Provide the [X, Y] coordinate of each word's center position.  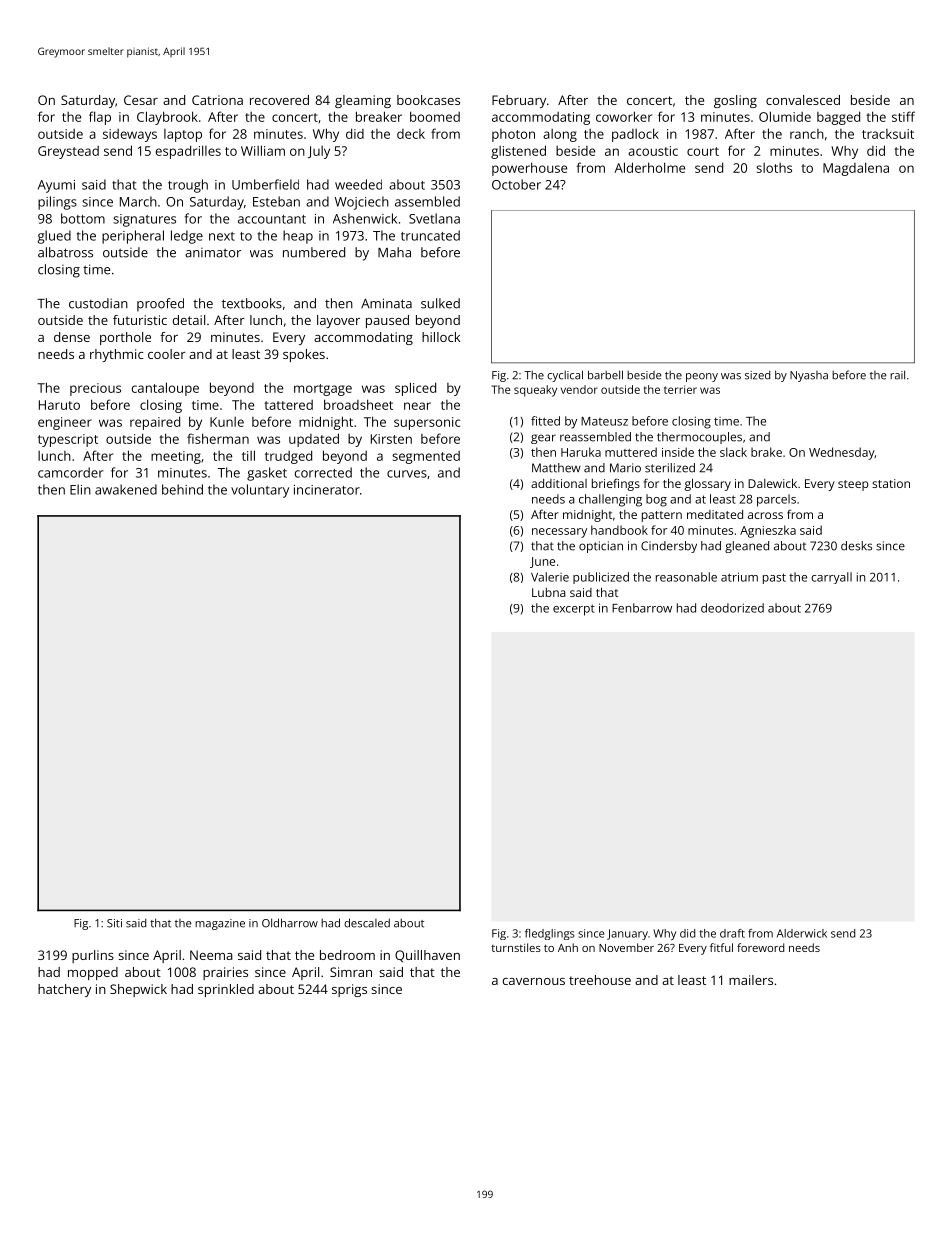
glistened [518, 152]
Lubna [549, 592]
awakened [126, 489]
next [222, 236]
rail [897, 375]
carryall [831, 578]
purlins [93, 956]
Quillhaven [427, 956]
